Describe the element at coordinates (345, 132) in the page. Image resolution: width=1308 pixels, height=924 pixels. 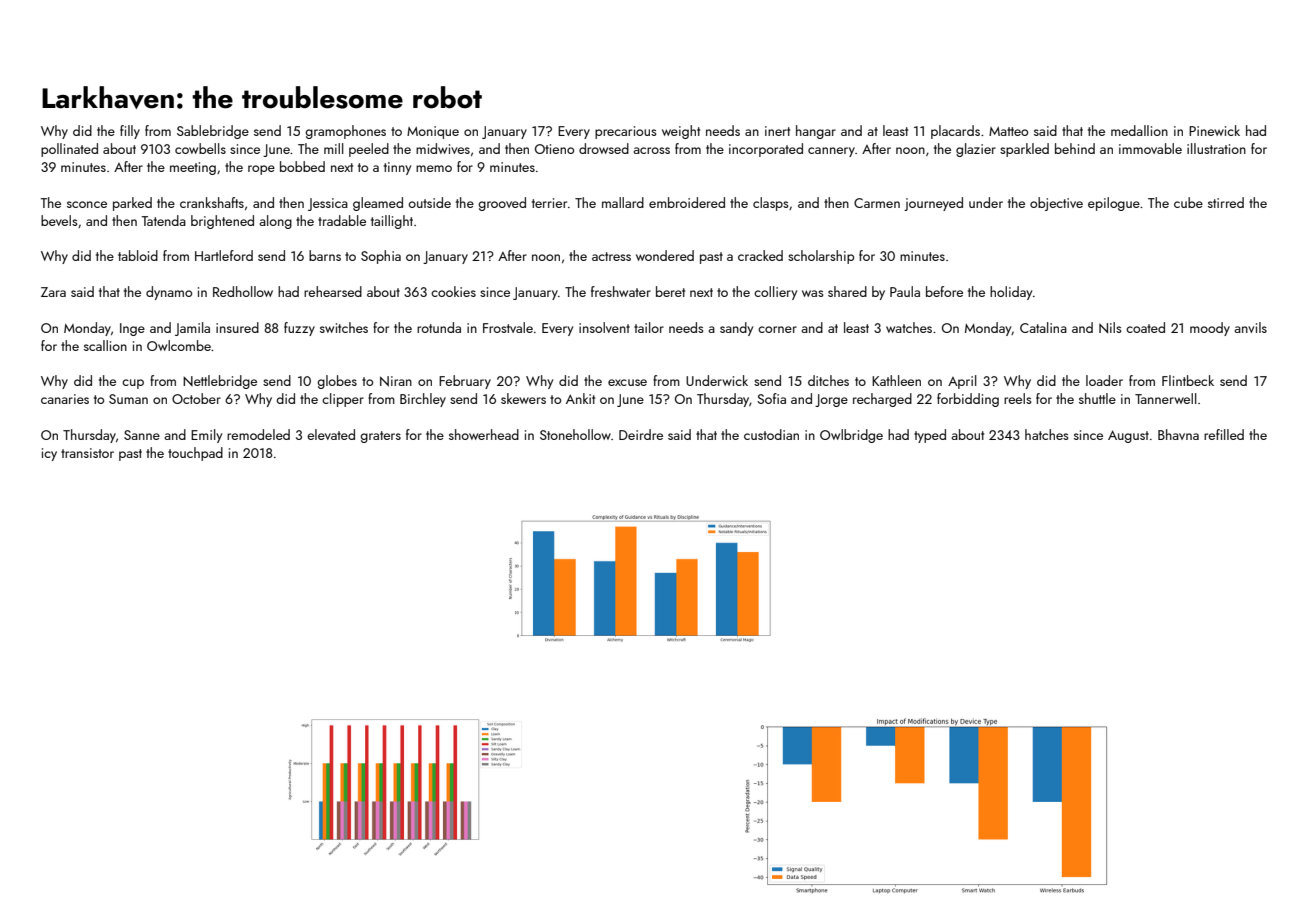
I see `gramophones` at that location.
